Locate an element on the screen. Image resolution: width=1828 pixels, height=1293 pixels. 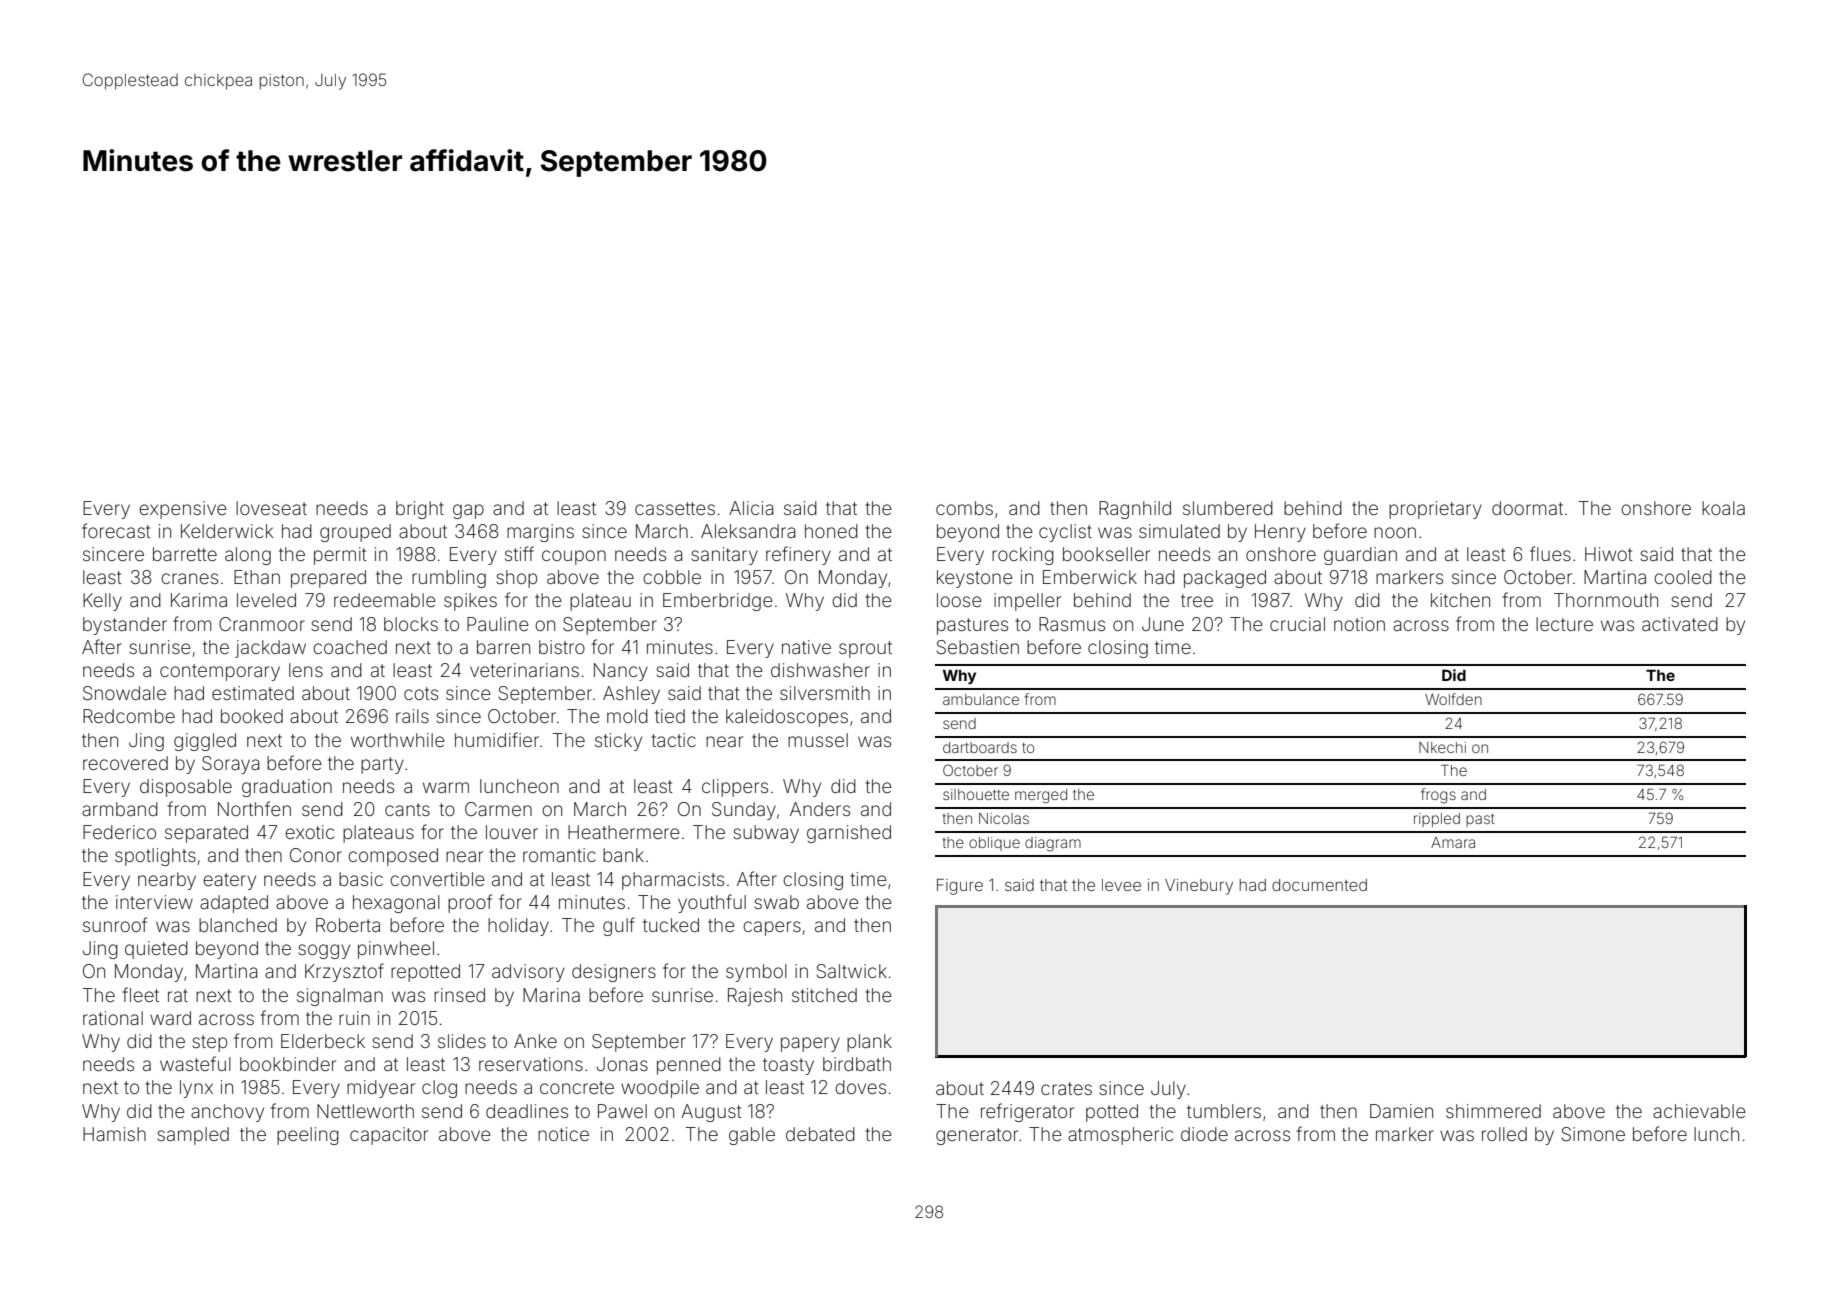
Snowdale is located at coordinates (124, 693).
